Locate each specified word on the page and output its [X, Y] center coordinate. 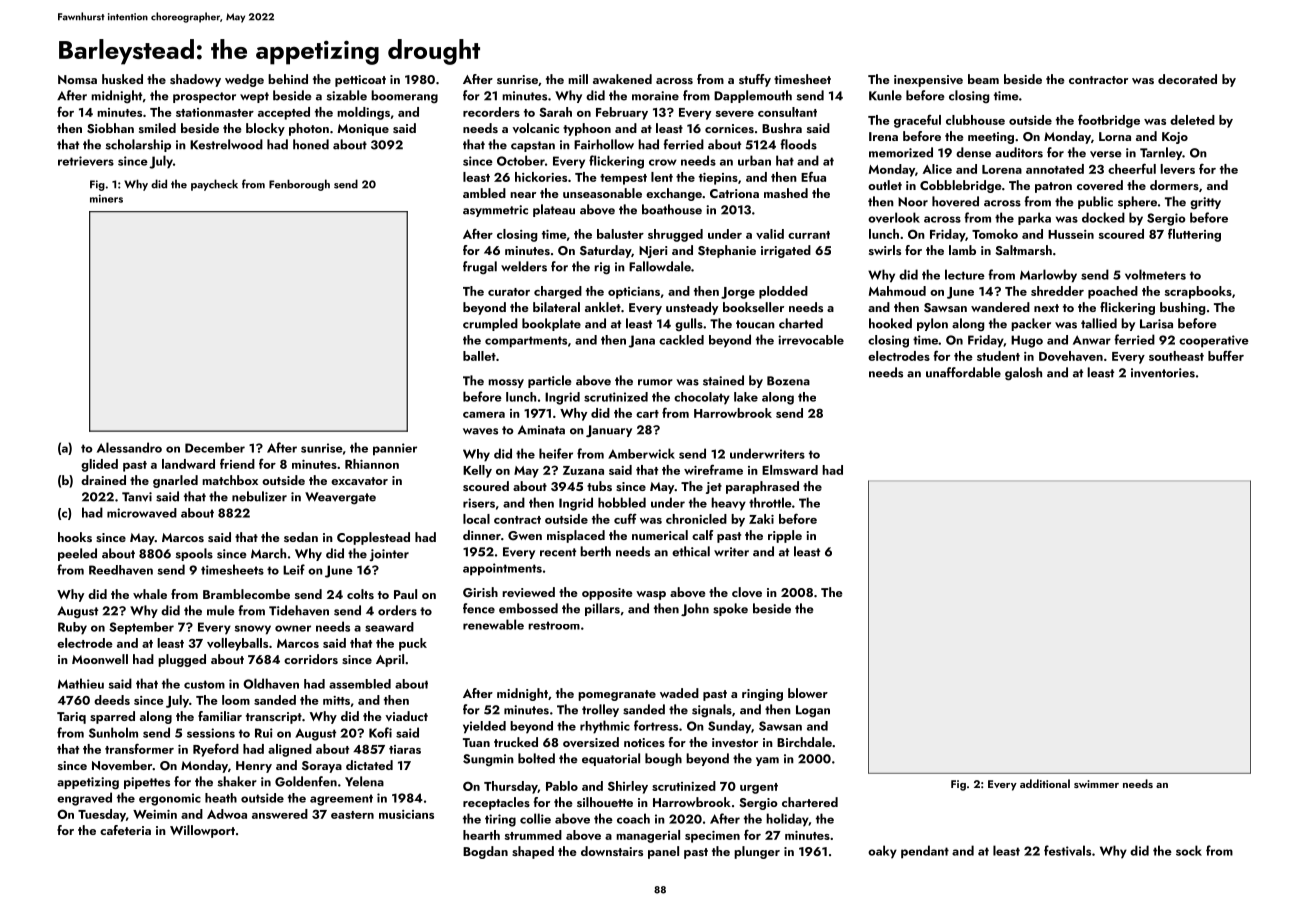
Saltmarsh [1023, 250]
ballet [479, 356]
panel [663, 852]
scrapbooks [1198, 292]
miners [106, 198]
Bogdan [485, 852]
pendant [925, 852]
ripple [785, 536]
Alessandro [129, 447]
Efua [813, 176]
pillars [602, 609]
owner [293, 628]
